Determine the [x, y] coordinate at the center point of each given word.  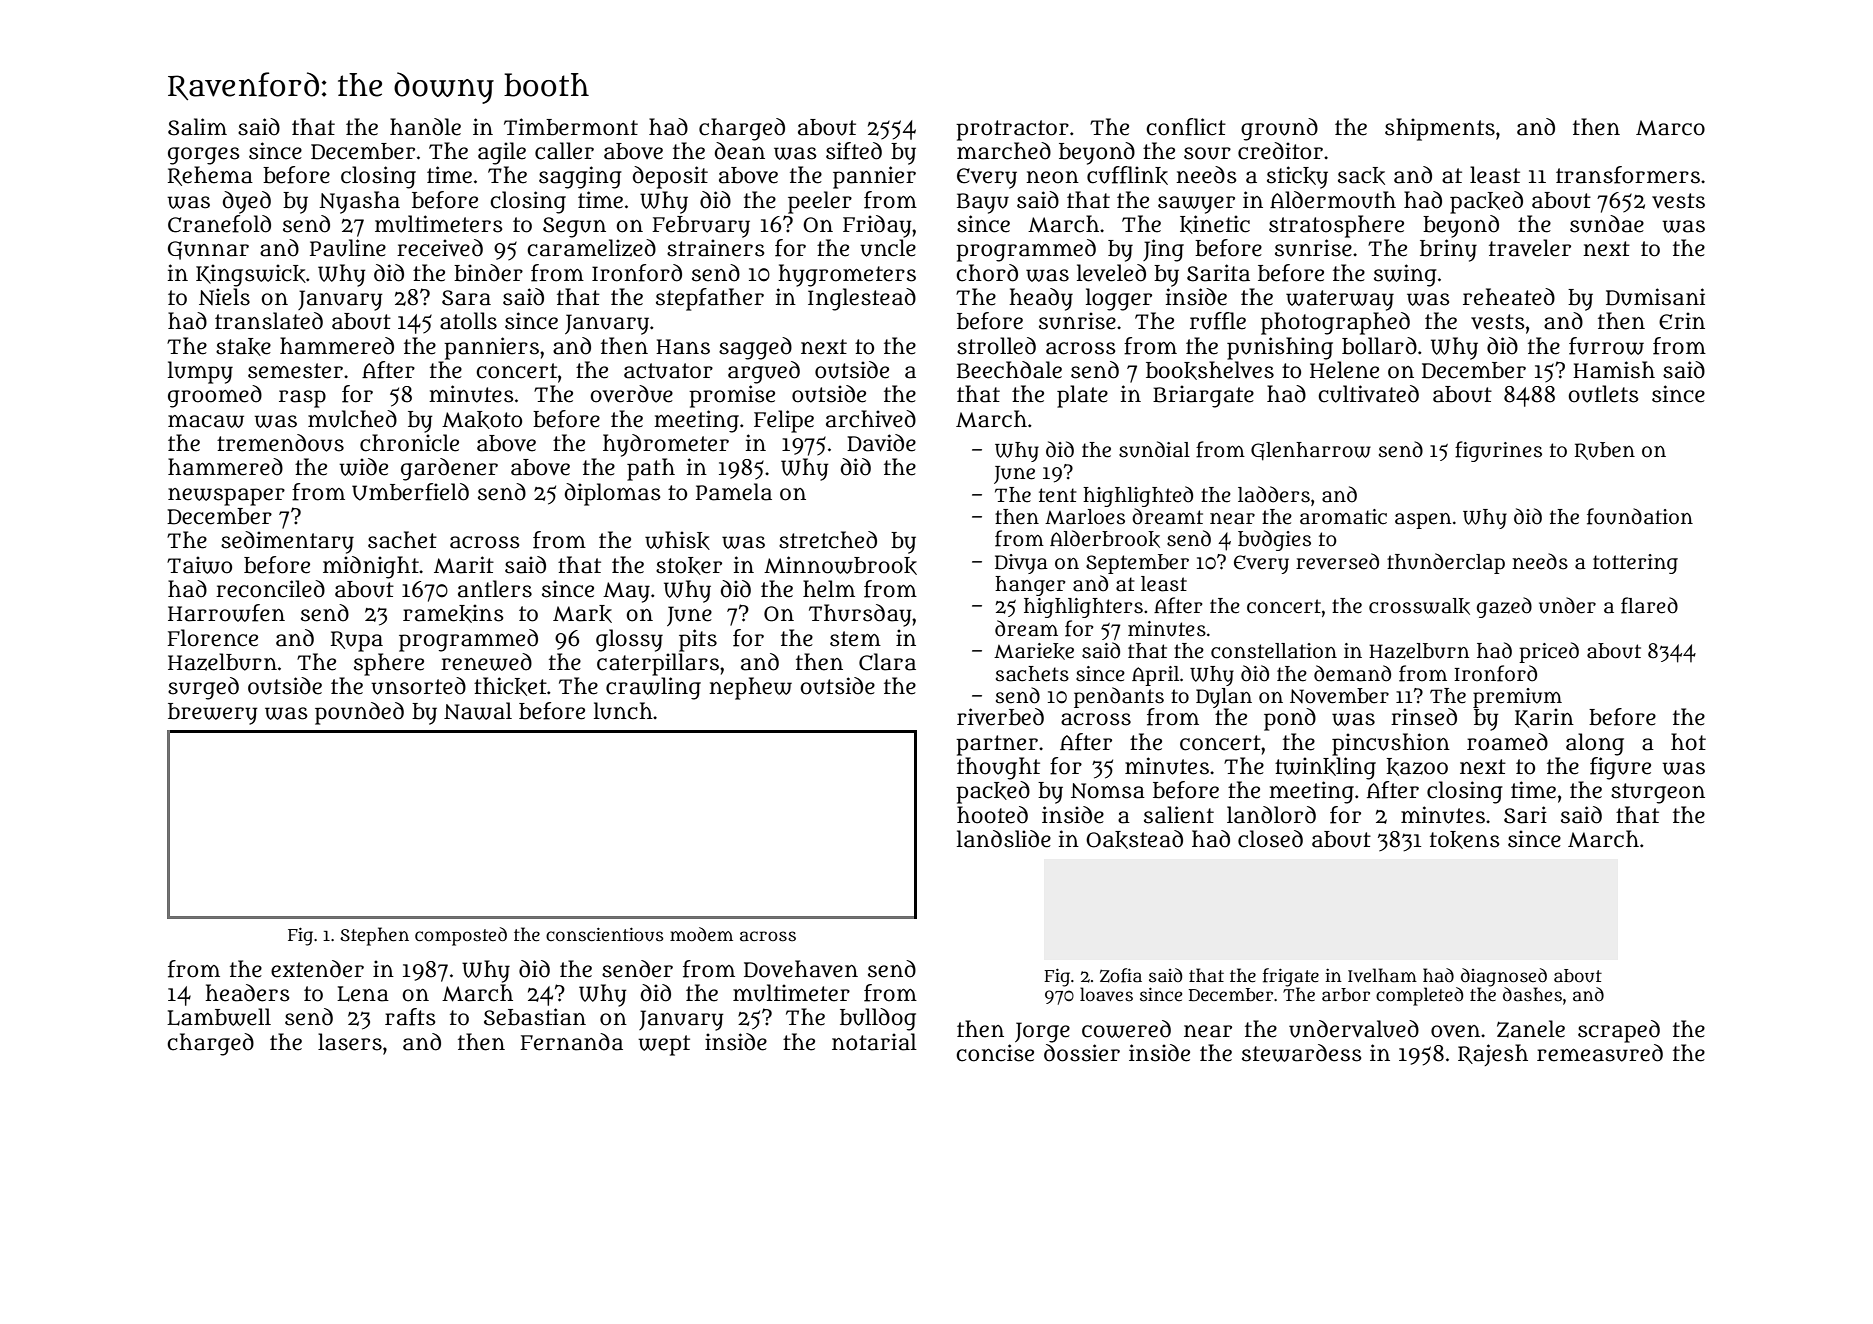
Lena [363, 994]
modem [701, 934]
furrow [1606, 346]
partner [997, 745]
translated [269, 321]
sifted [854, 151]
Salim [197, 127]
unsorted [418, 686]
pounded [359, 713]
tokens [1465, 840]
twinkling [1325, 768]
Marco [1670, 128]
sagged [755, 348]
